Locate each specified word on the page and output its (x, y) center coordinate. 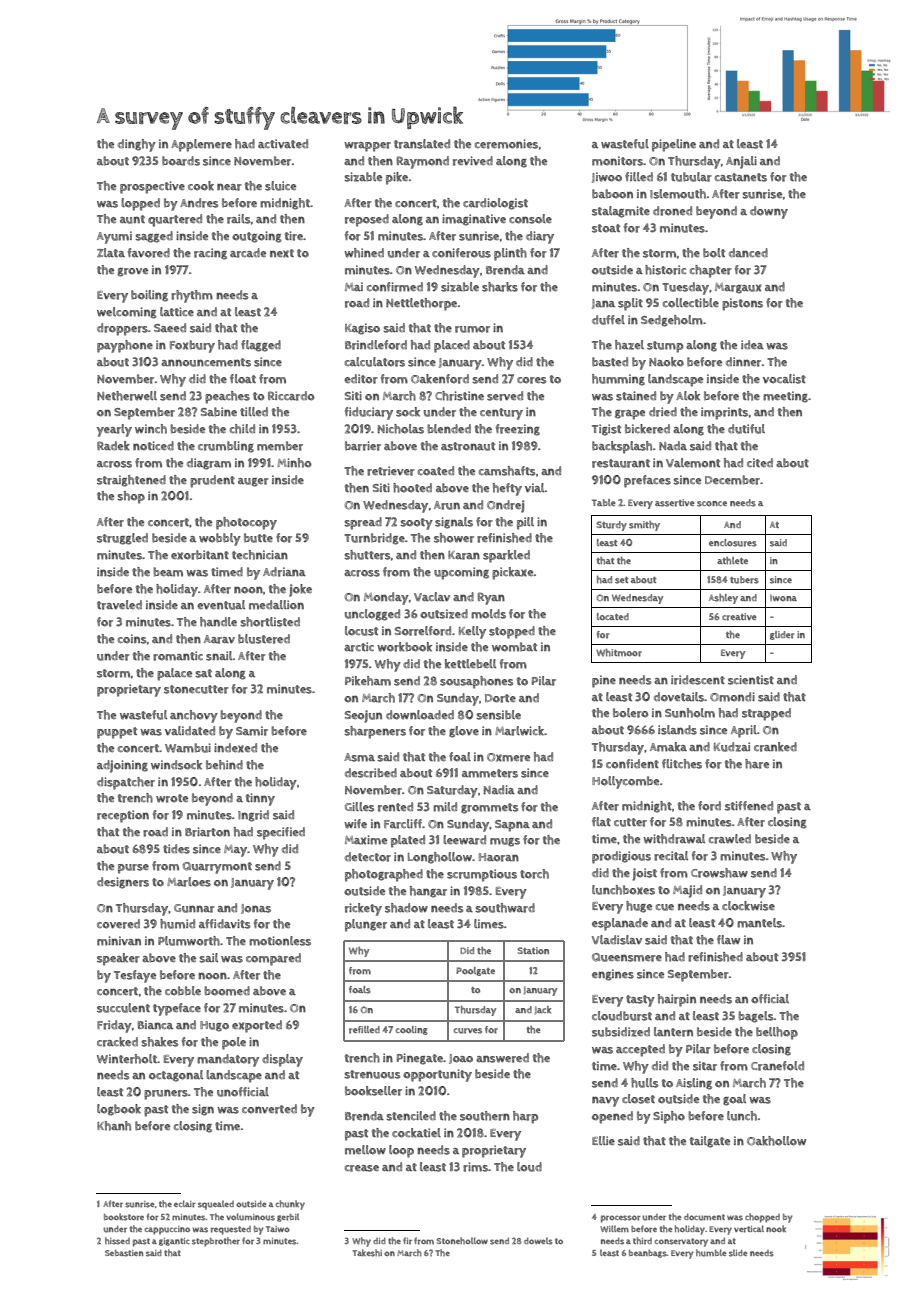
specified (281, 833)
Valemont (693, 463)
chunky (290, 1205)
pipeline (674, 145)
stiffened (749, 806)
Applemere (201, 145)
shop (131, 497)
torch (534, 874)
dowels (538, 1241)
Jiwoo (607, 177)
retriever (391, 471)
